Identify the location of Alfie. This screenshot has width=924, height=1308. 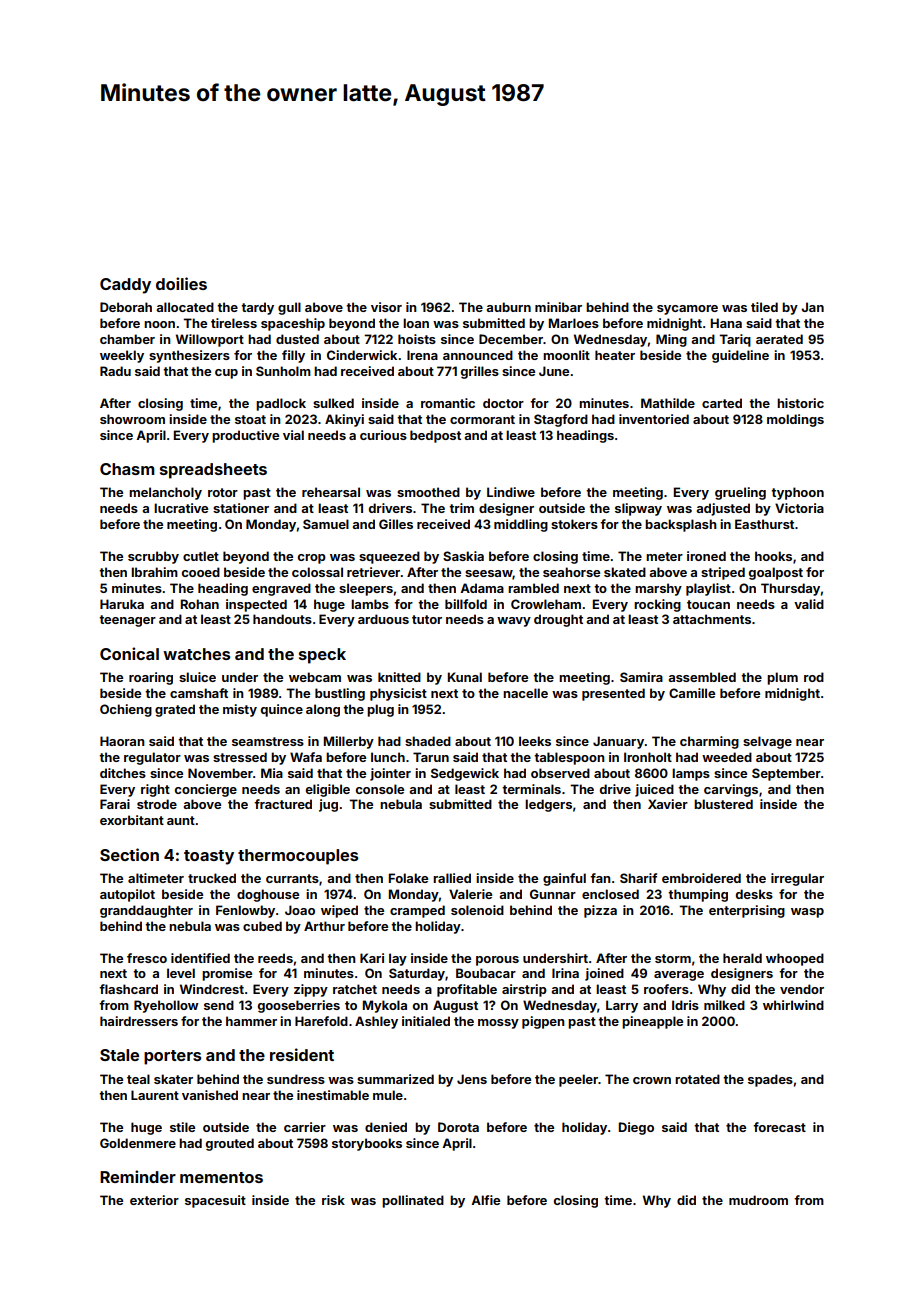
(485, 1200).
